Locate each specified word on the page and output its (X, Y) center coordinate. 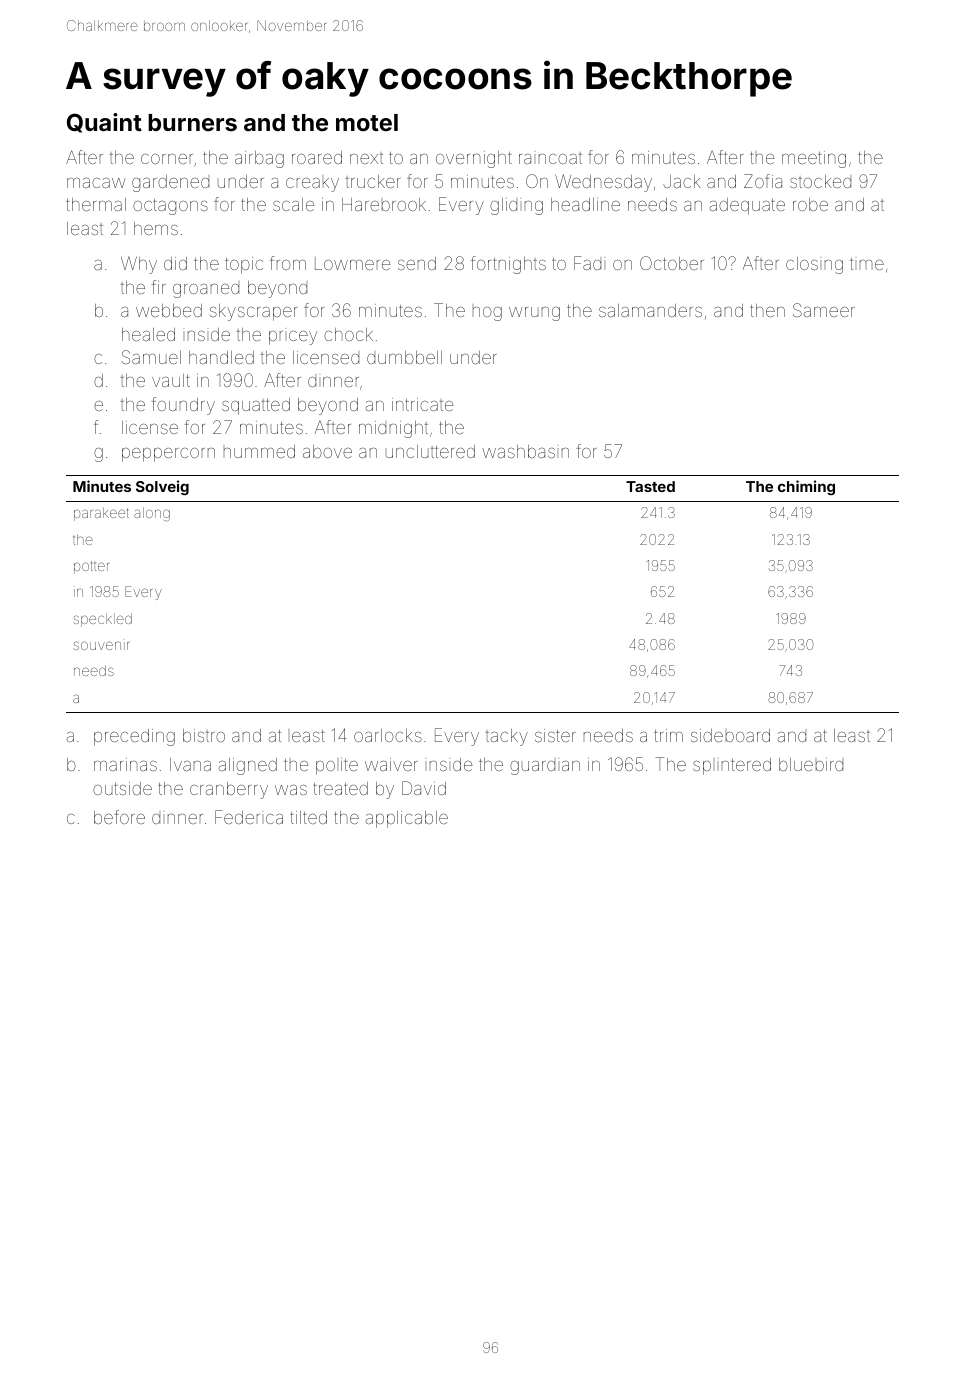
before (119, 817)
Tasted (650, 486)
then (767, 310)
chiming (806, 487)
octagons (170, 207)
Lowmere (352, 263)
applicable (407, 819)
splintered (732, 766)
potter (91, 567)
